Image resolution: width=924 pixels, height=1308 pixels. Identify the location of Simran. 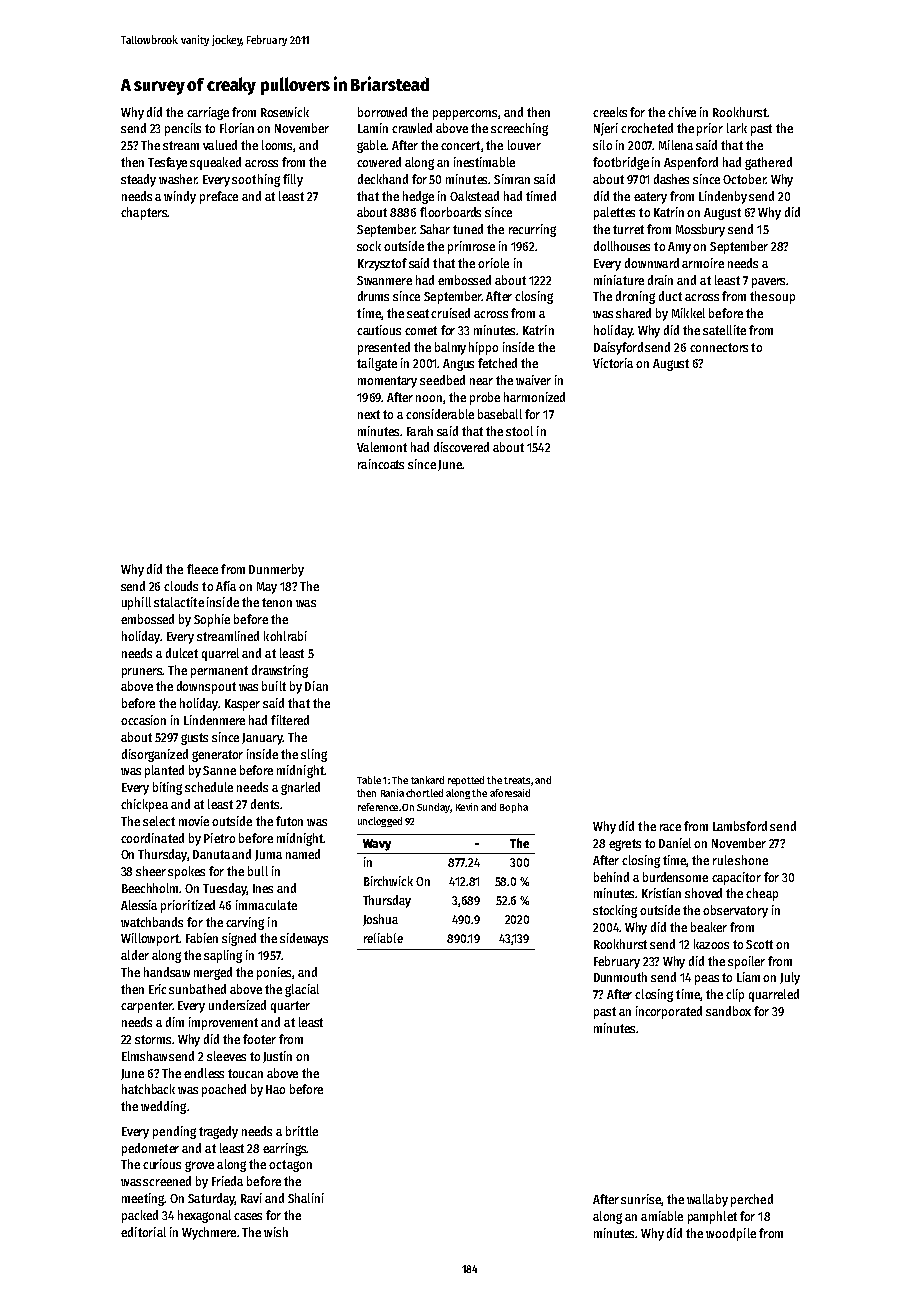
(512, 179).
